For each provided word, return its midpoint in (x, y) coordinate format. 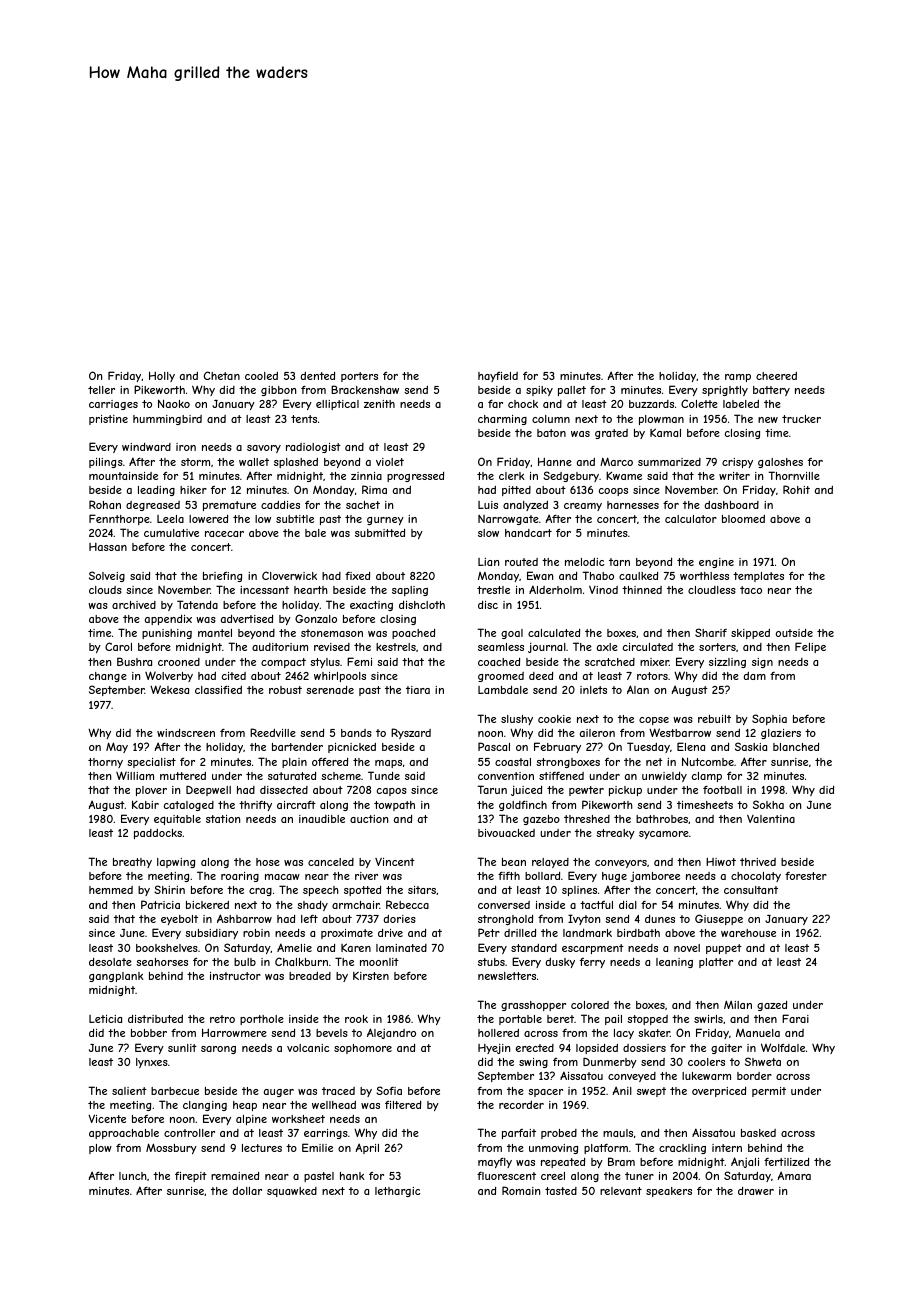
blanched (796, 747)
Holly (162, 376)
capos (392, 792)
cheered (776, 376)
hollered (498, 1033)
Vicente (107, 1118)
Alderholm (555, 589)
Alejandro (391, 1033)
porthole (262, 1020)
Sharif (711, 632)
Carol (118, 646)
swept (651, 1092)
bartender (297, 747)
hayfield (498, 377)
